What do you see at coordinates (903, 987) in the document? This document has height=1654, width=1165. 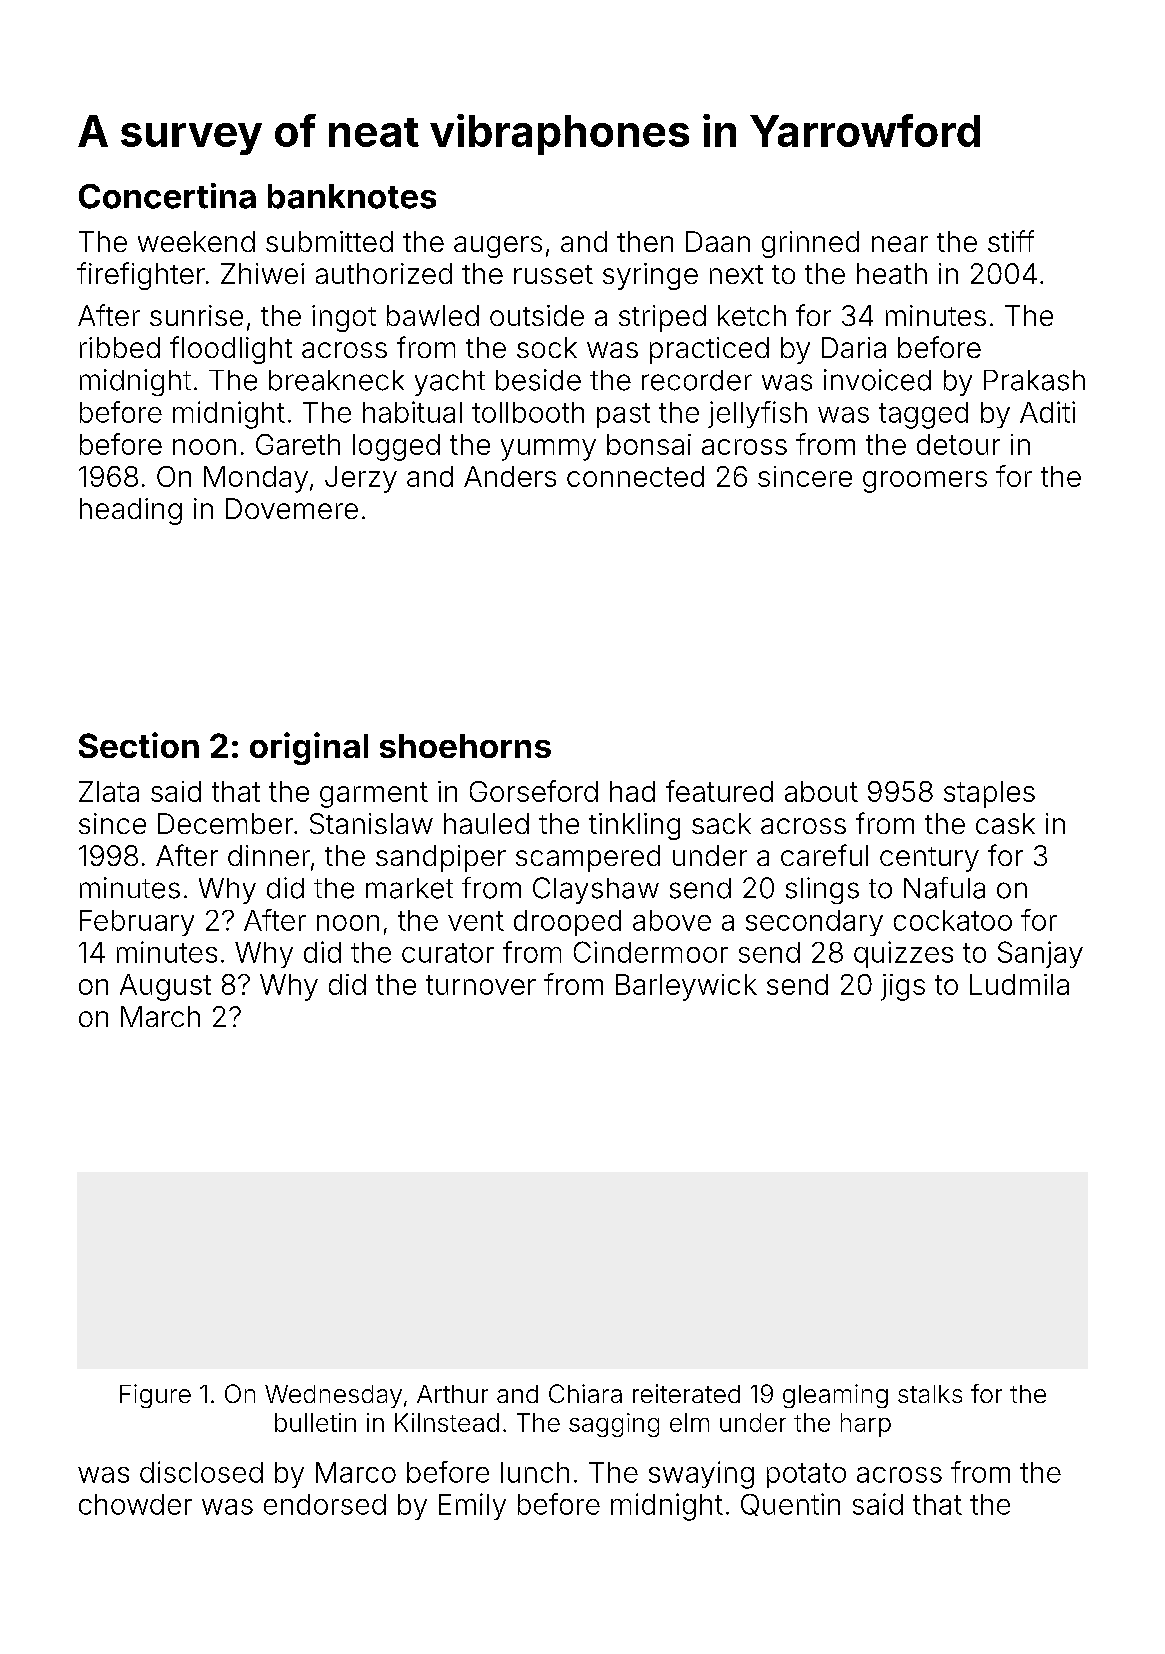 I see `jigs` at bounding box center [903, 987].
